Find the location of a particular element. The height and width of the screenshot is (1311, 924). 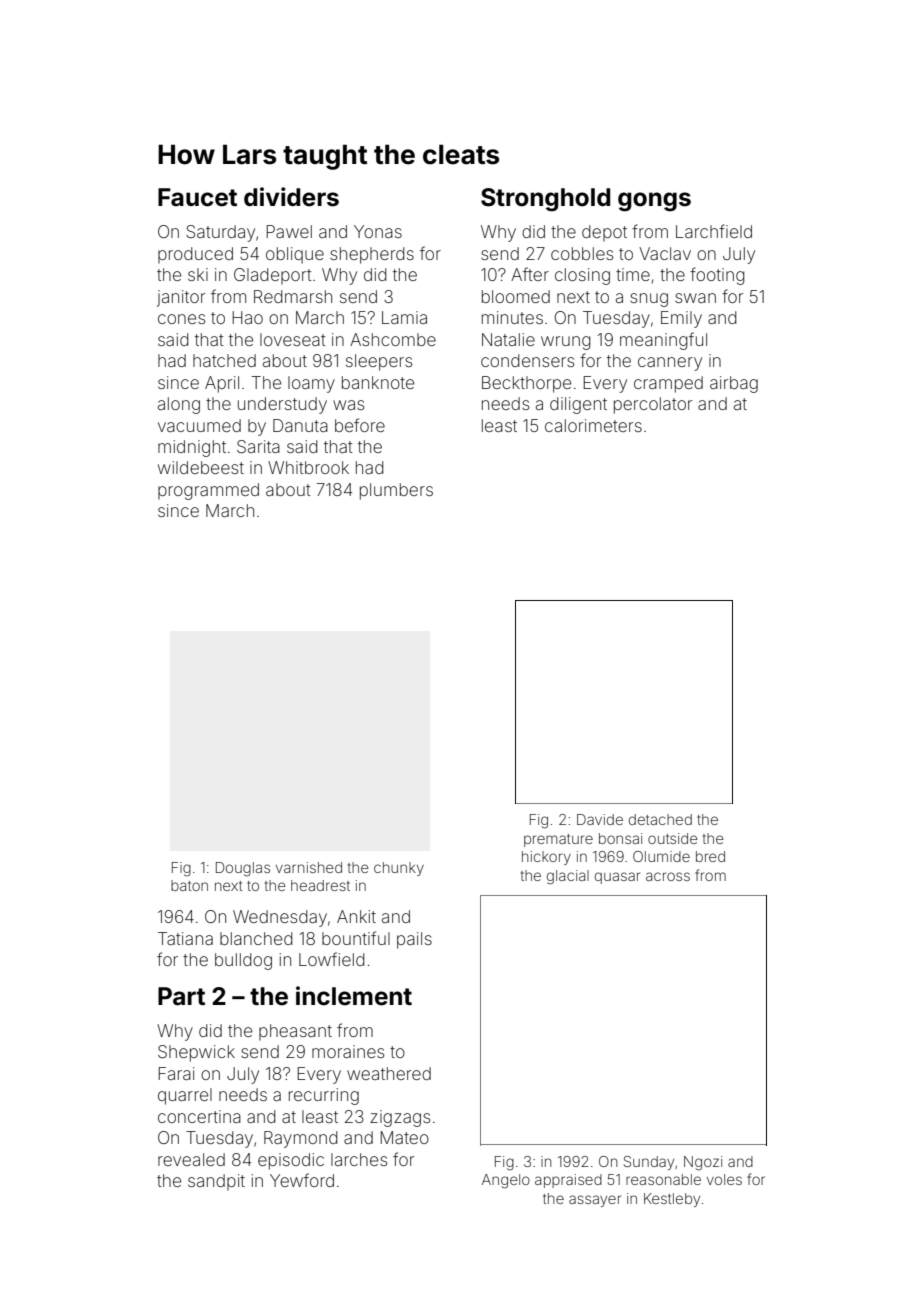

gongs is located at coordinates (654, 202).
